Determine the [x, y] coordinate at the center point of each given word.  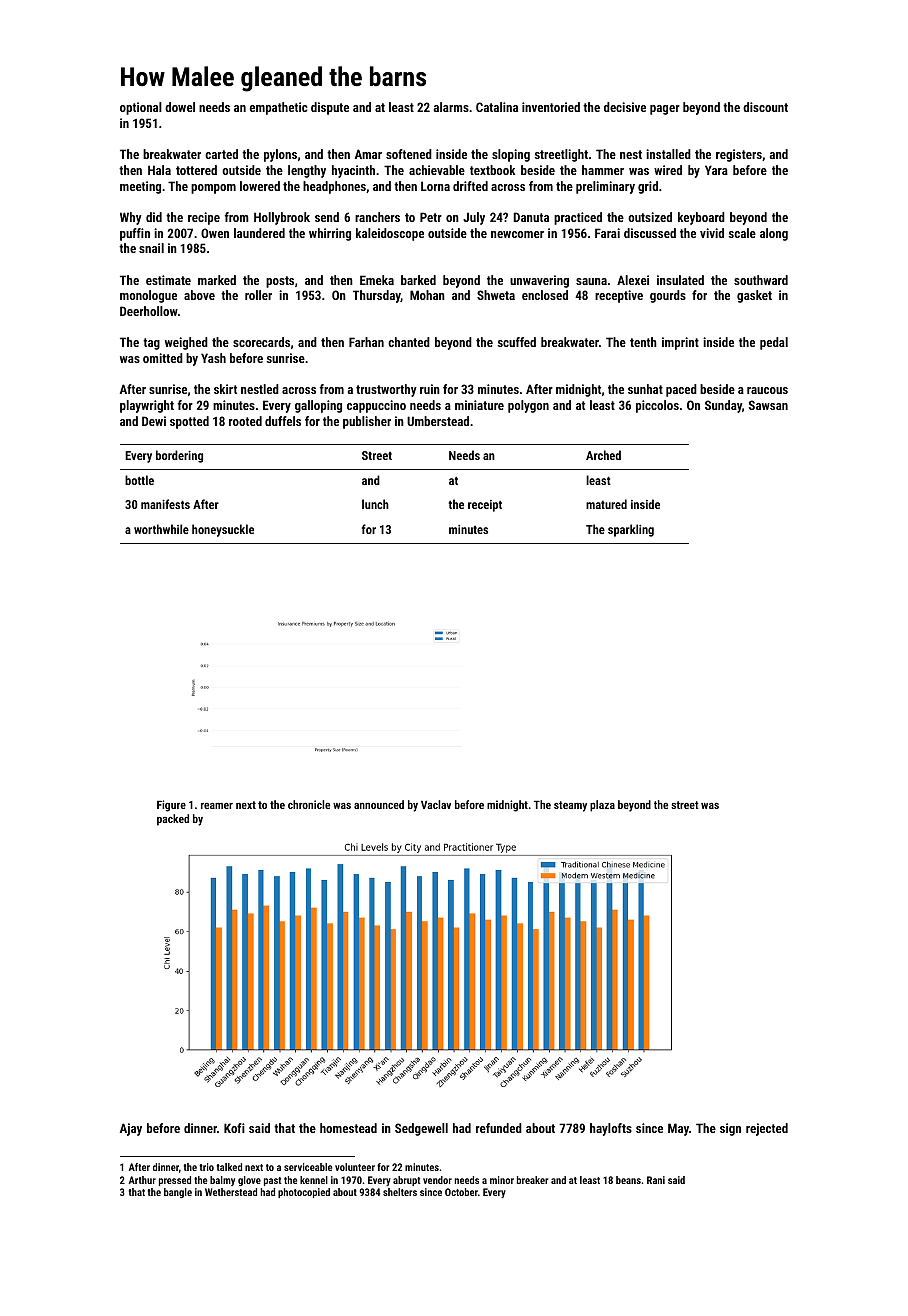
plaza [602, 806]
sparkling [631, 530]
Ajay [131, 1129]
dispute [330, 108]
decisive [625, 107]
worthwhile [161, 529]
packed [173, 820]
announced [379, 804]
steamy [570, 806]
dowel [180, 107]
